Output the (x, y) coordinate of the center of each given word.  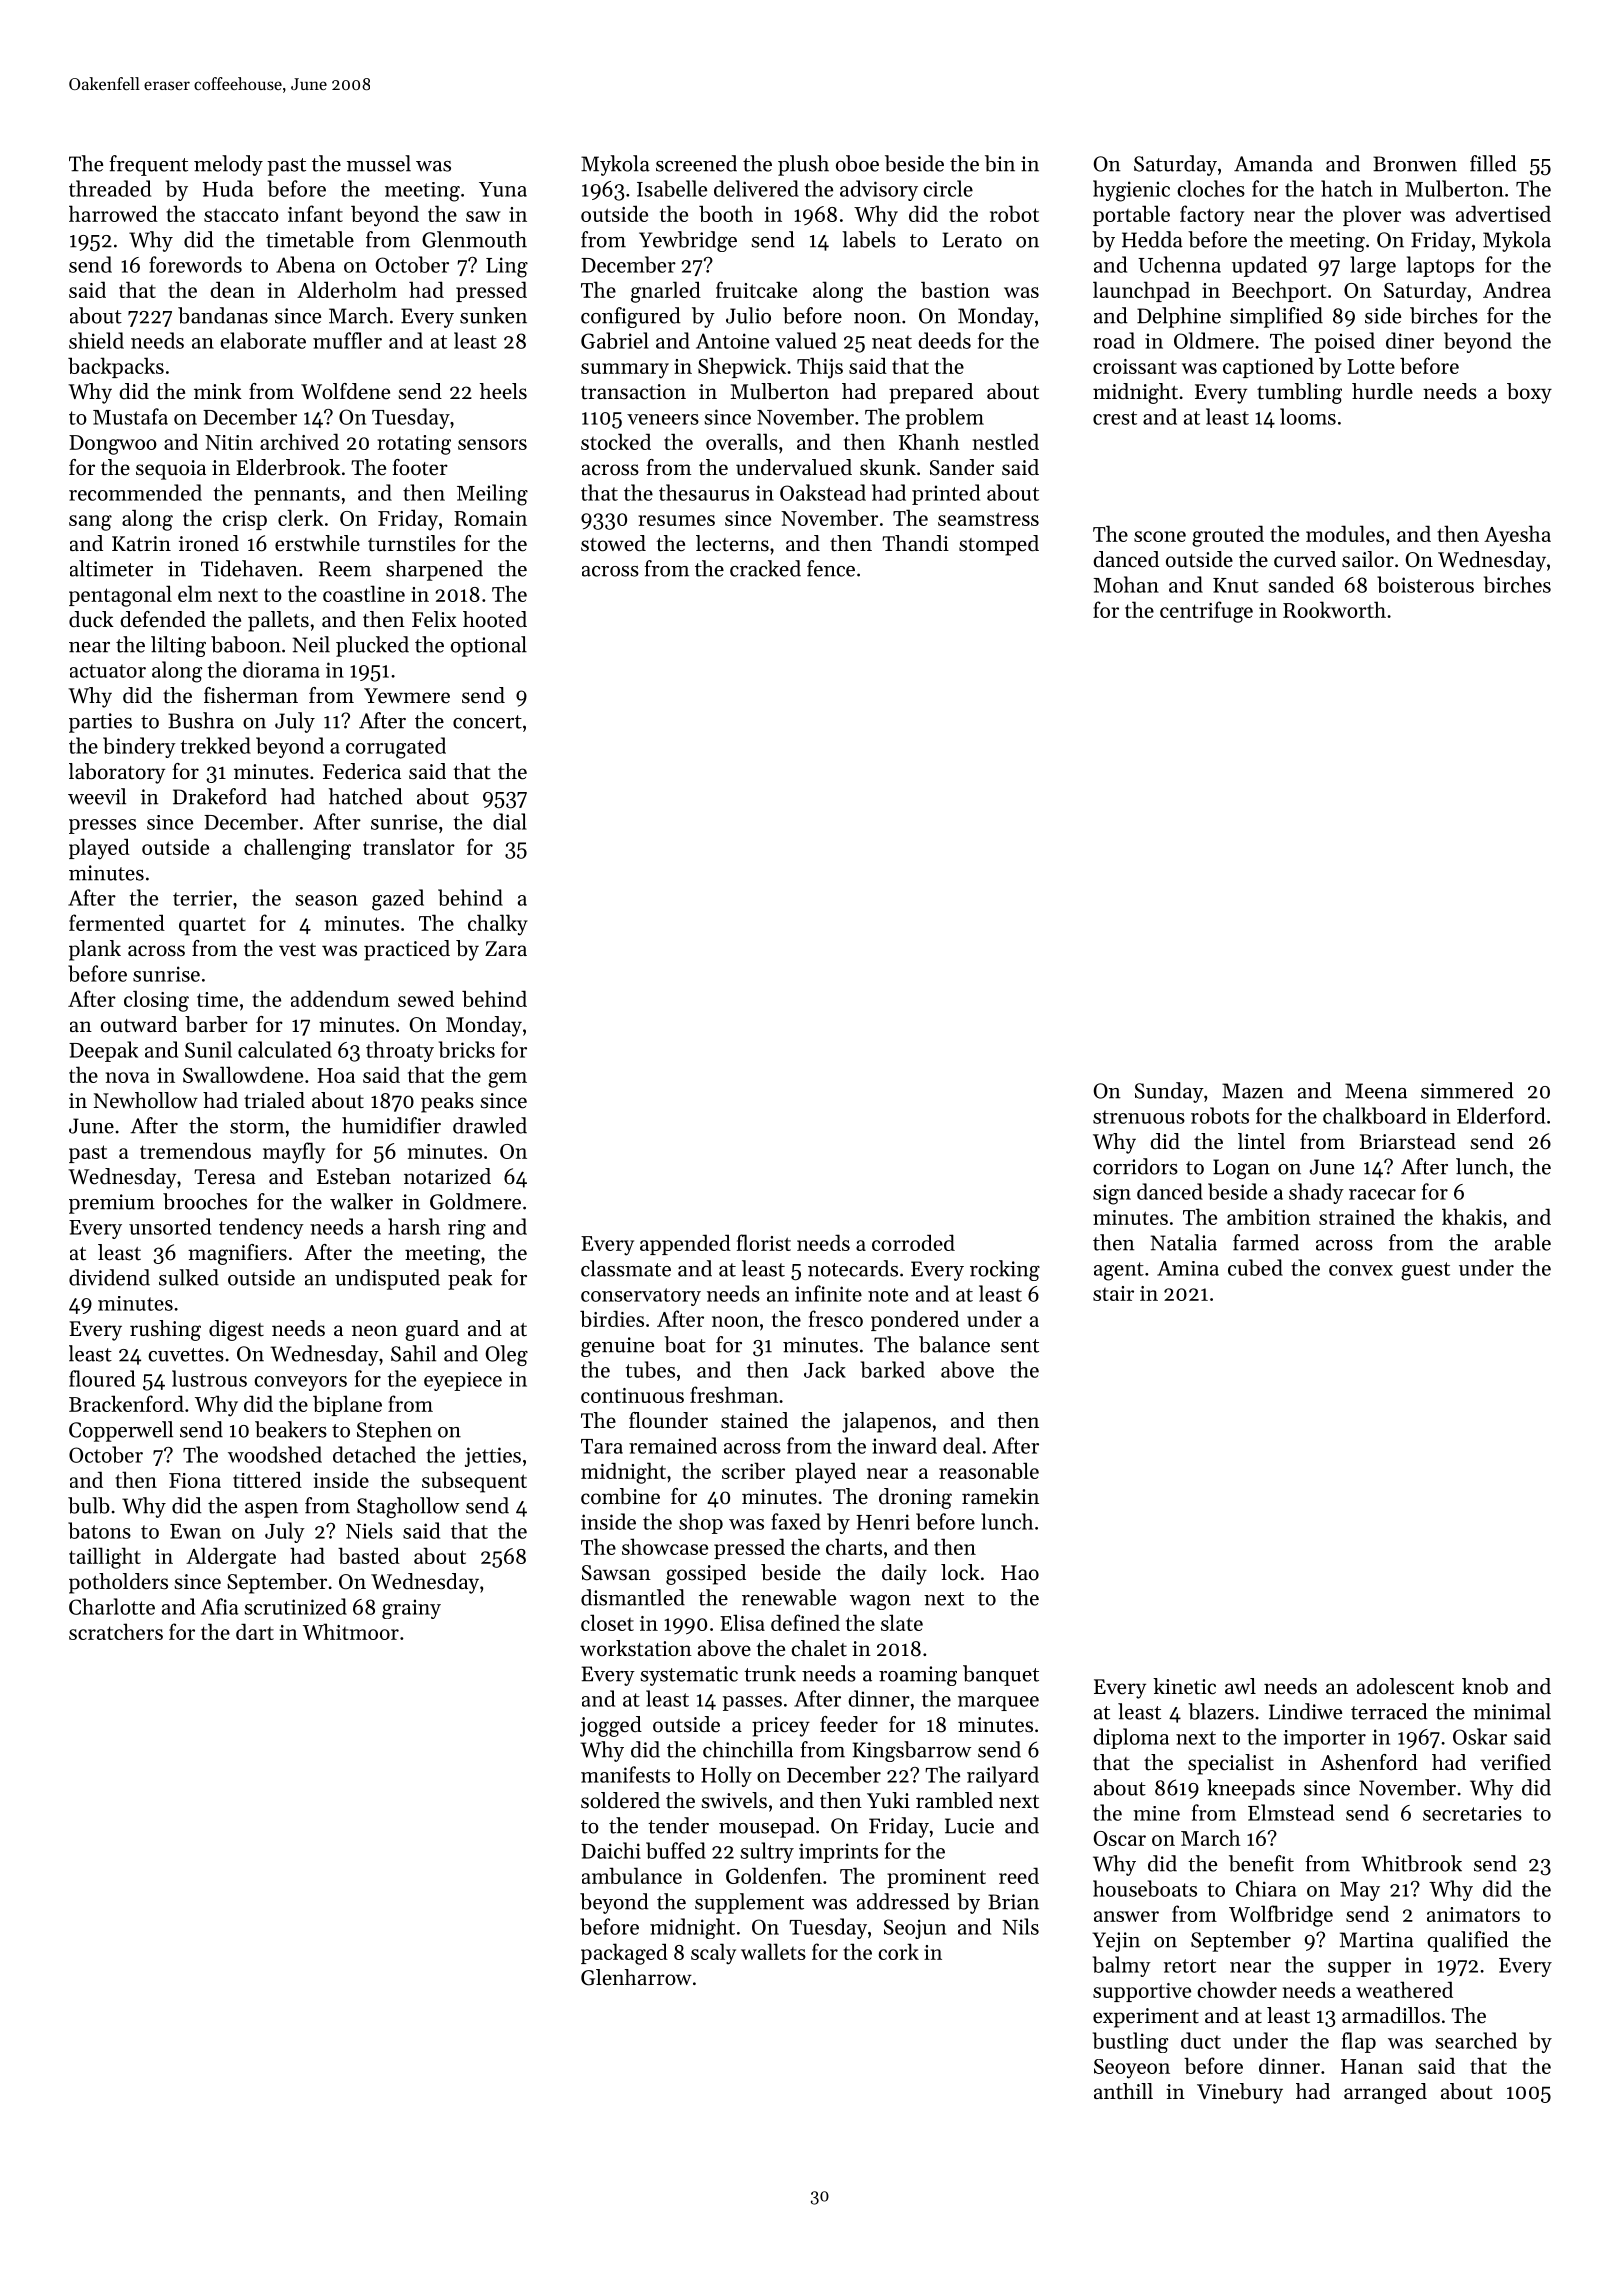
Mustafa (130, 416)
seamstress (988, 519)
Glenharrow (636, 1977)
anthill (1123, 2091)
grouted (1228, 536)
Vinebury (1240, 2093)
